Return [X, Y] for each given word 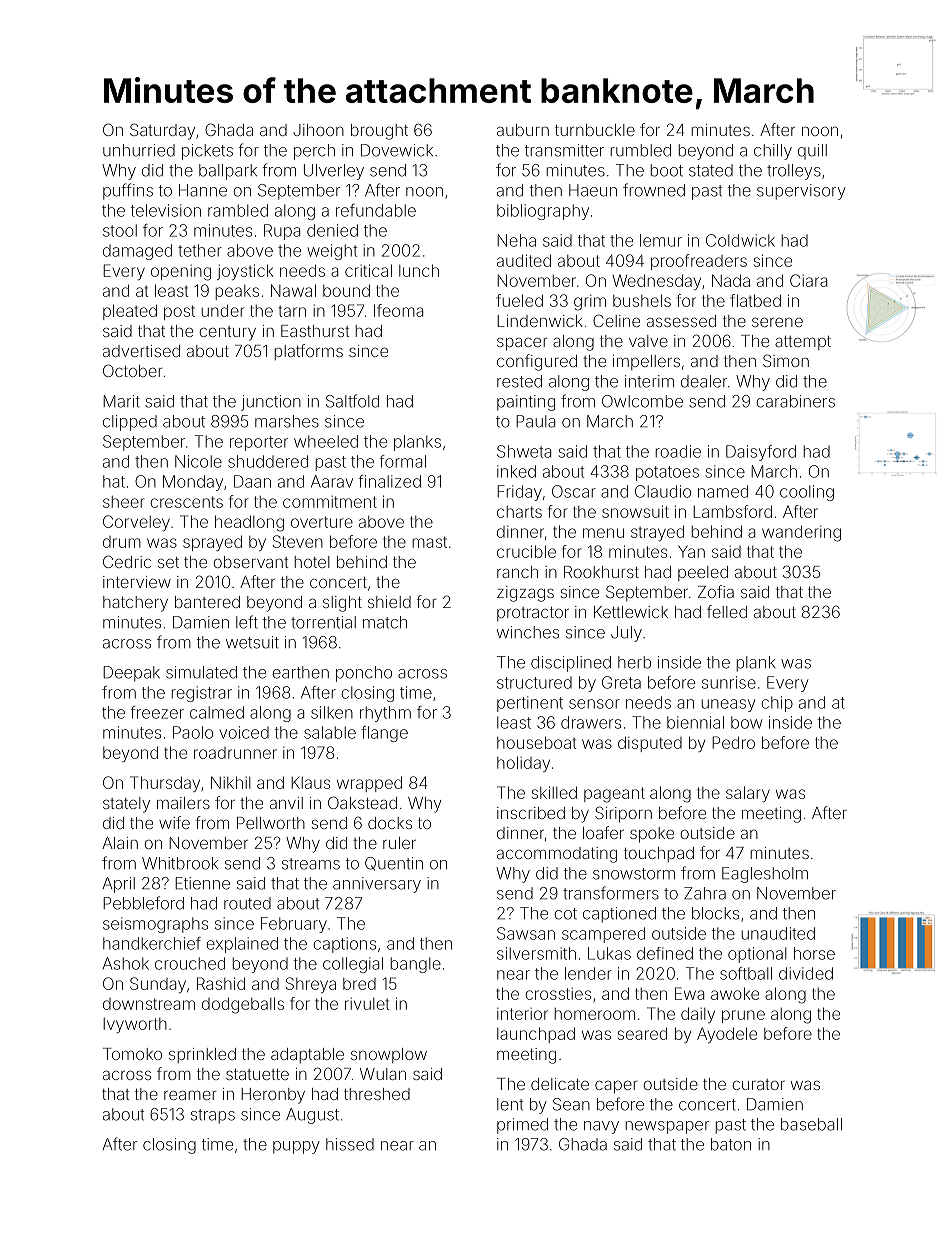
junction [271, 403]
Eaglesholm [765, 875]
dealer [704, 381]
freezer [157, 712]
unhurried [139, 150]
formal [402, 461]
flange [384, 734]
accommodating [557, 855]
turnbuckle [595, 130]
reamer [190, 1095]
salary [748, 794]
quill [812, 152]
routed [247, 903]
